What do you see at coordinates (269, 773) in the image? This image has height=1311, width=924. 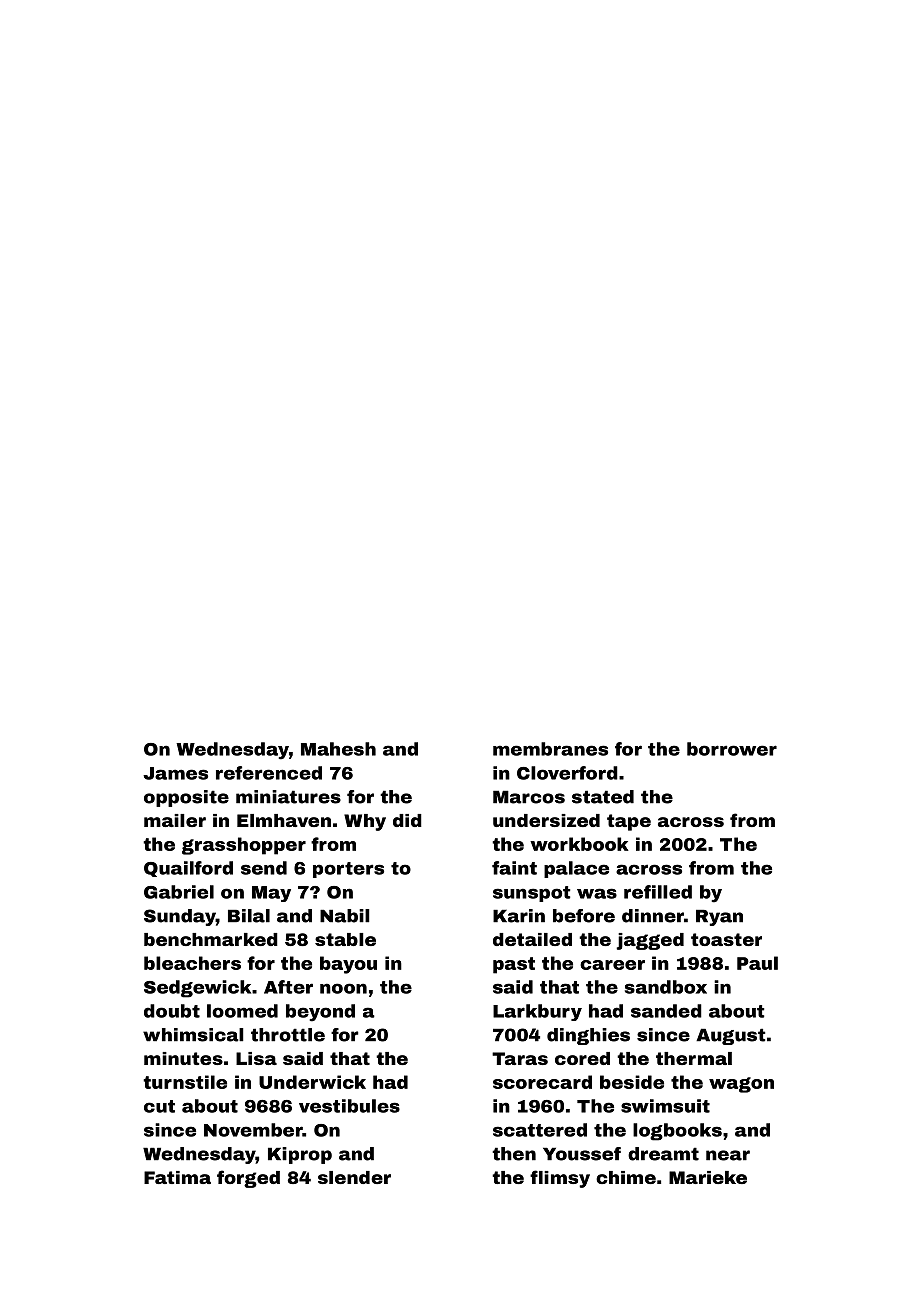 I see `referenced` at bounding box center [269, 773].
